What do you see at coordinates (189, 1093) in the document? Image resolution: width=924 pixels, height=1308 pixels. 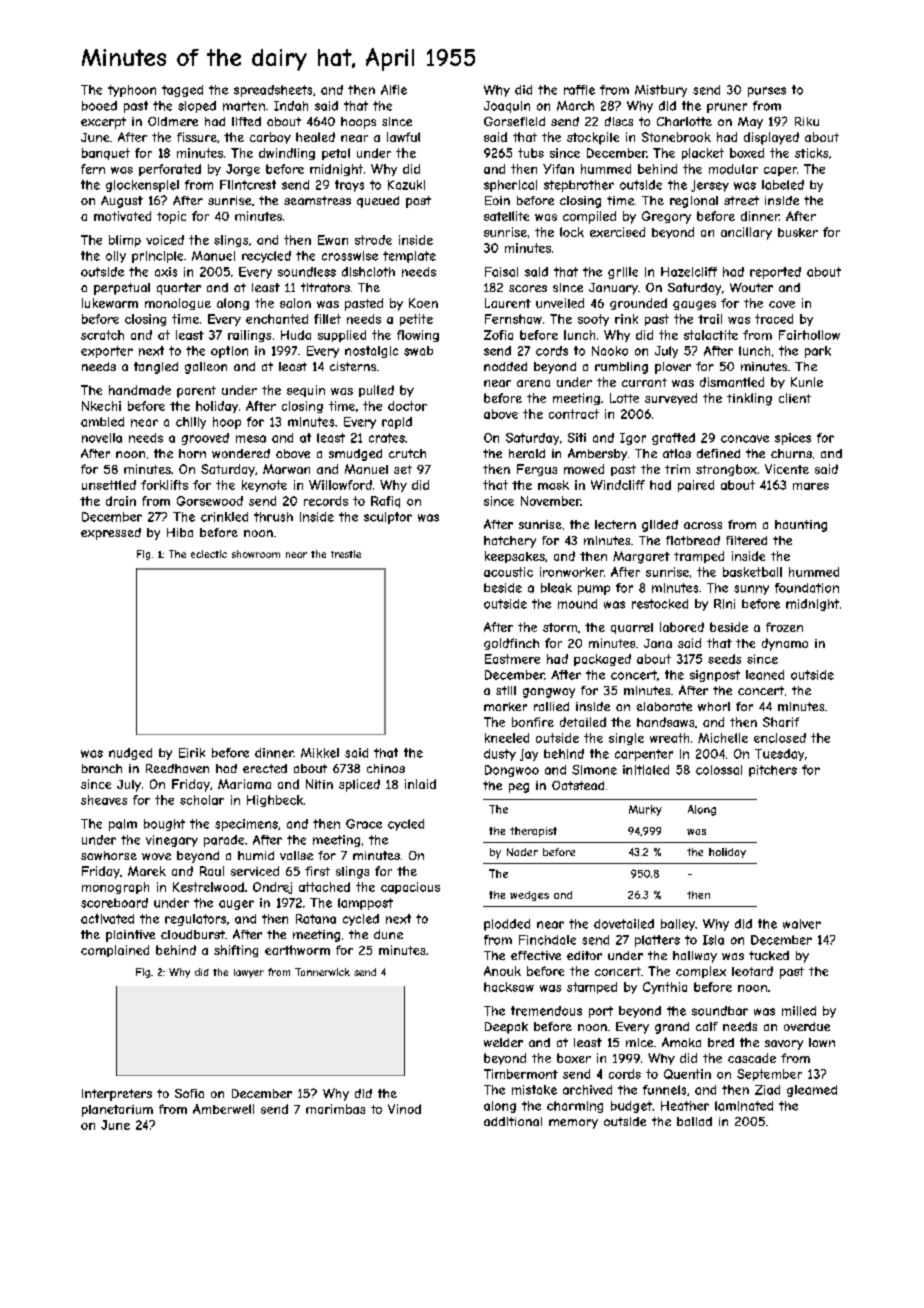 I see `Sofia` at bounding box center [189, 1093].
